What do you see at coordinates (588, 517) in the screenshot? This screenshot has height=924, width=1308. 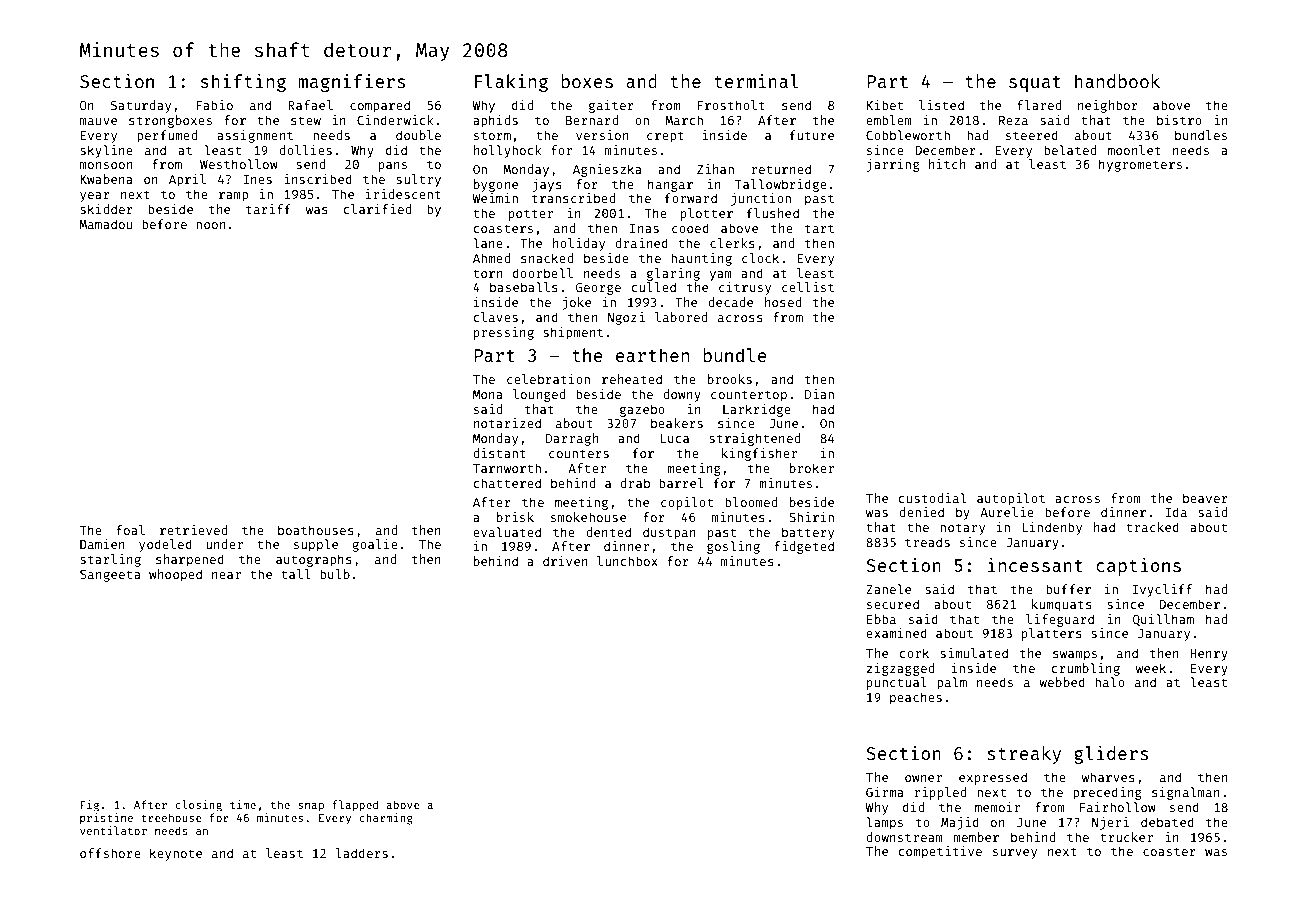 I see `smokehouse` at bounding box center [588, 517].
